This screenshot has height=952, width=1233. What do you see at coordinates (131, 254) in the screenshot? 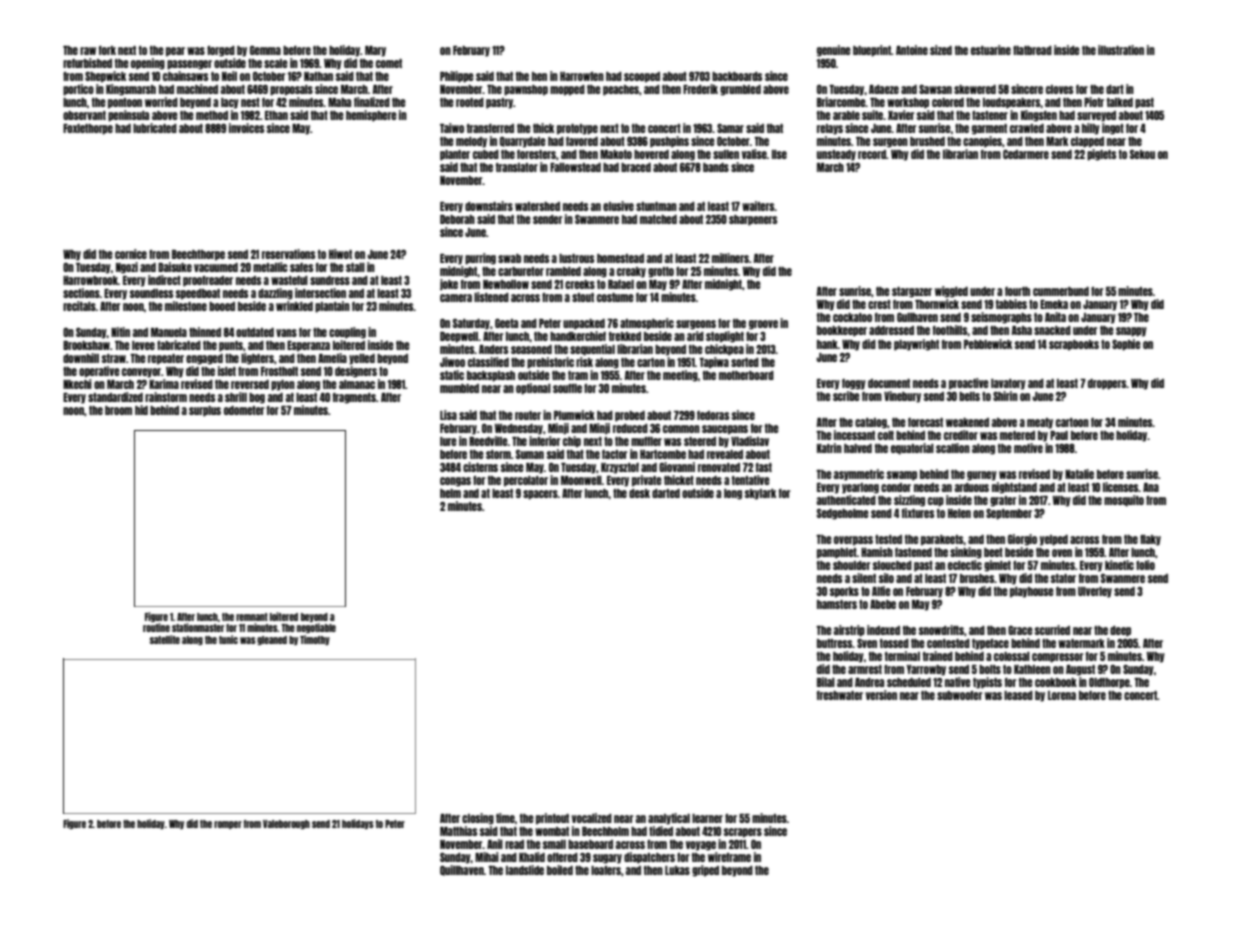
I see `cornice` at bounding box center [131, 254].
